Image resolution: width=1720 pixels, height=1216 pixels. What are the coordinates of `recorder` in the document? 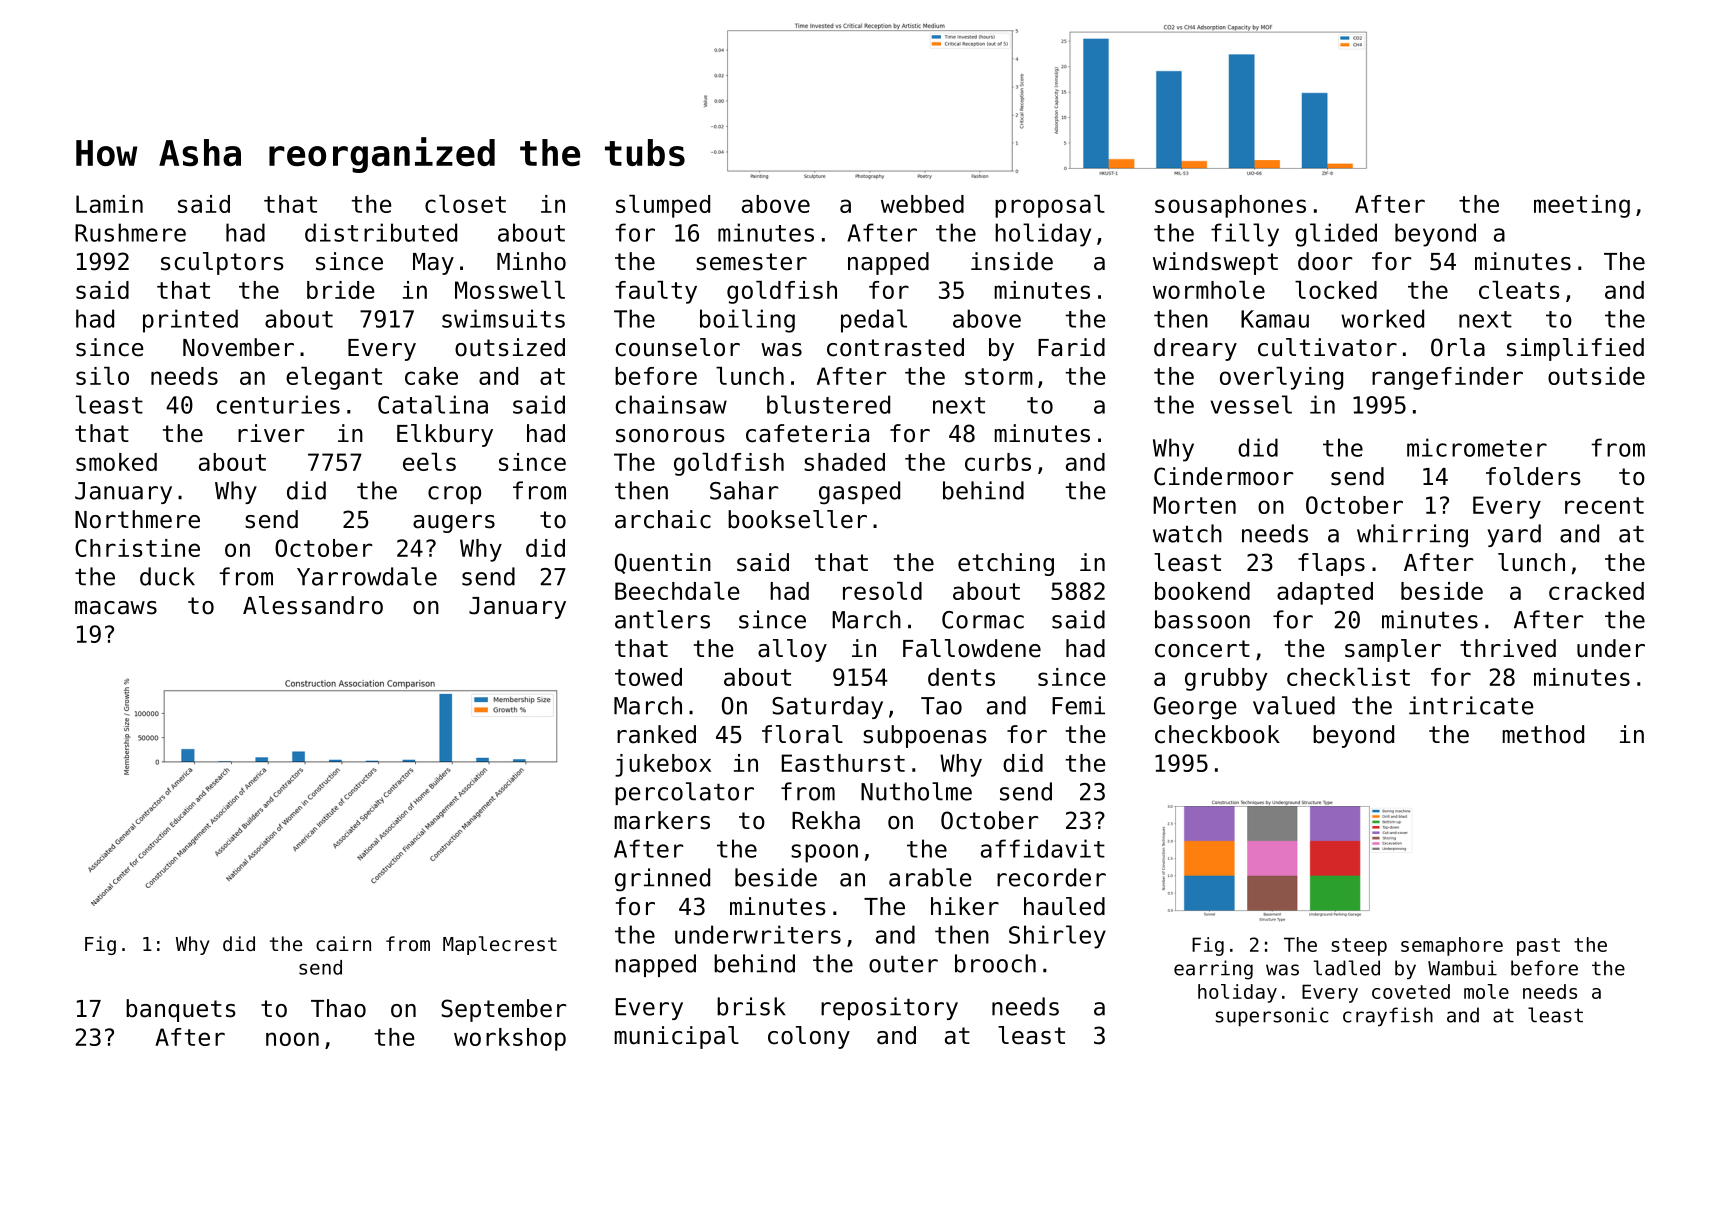 It's located at (1051, 877).
